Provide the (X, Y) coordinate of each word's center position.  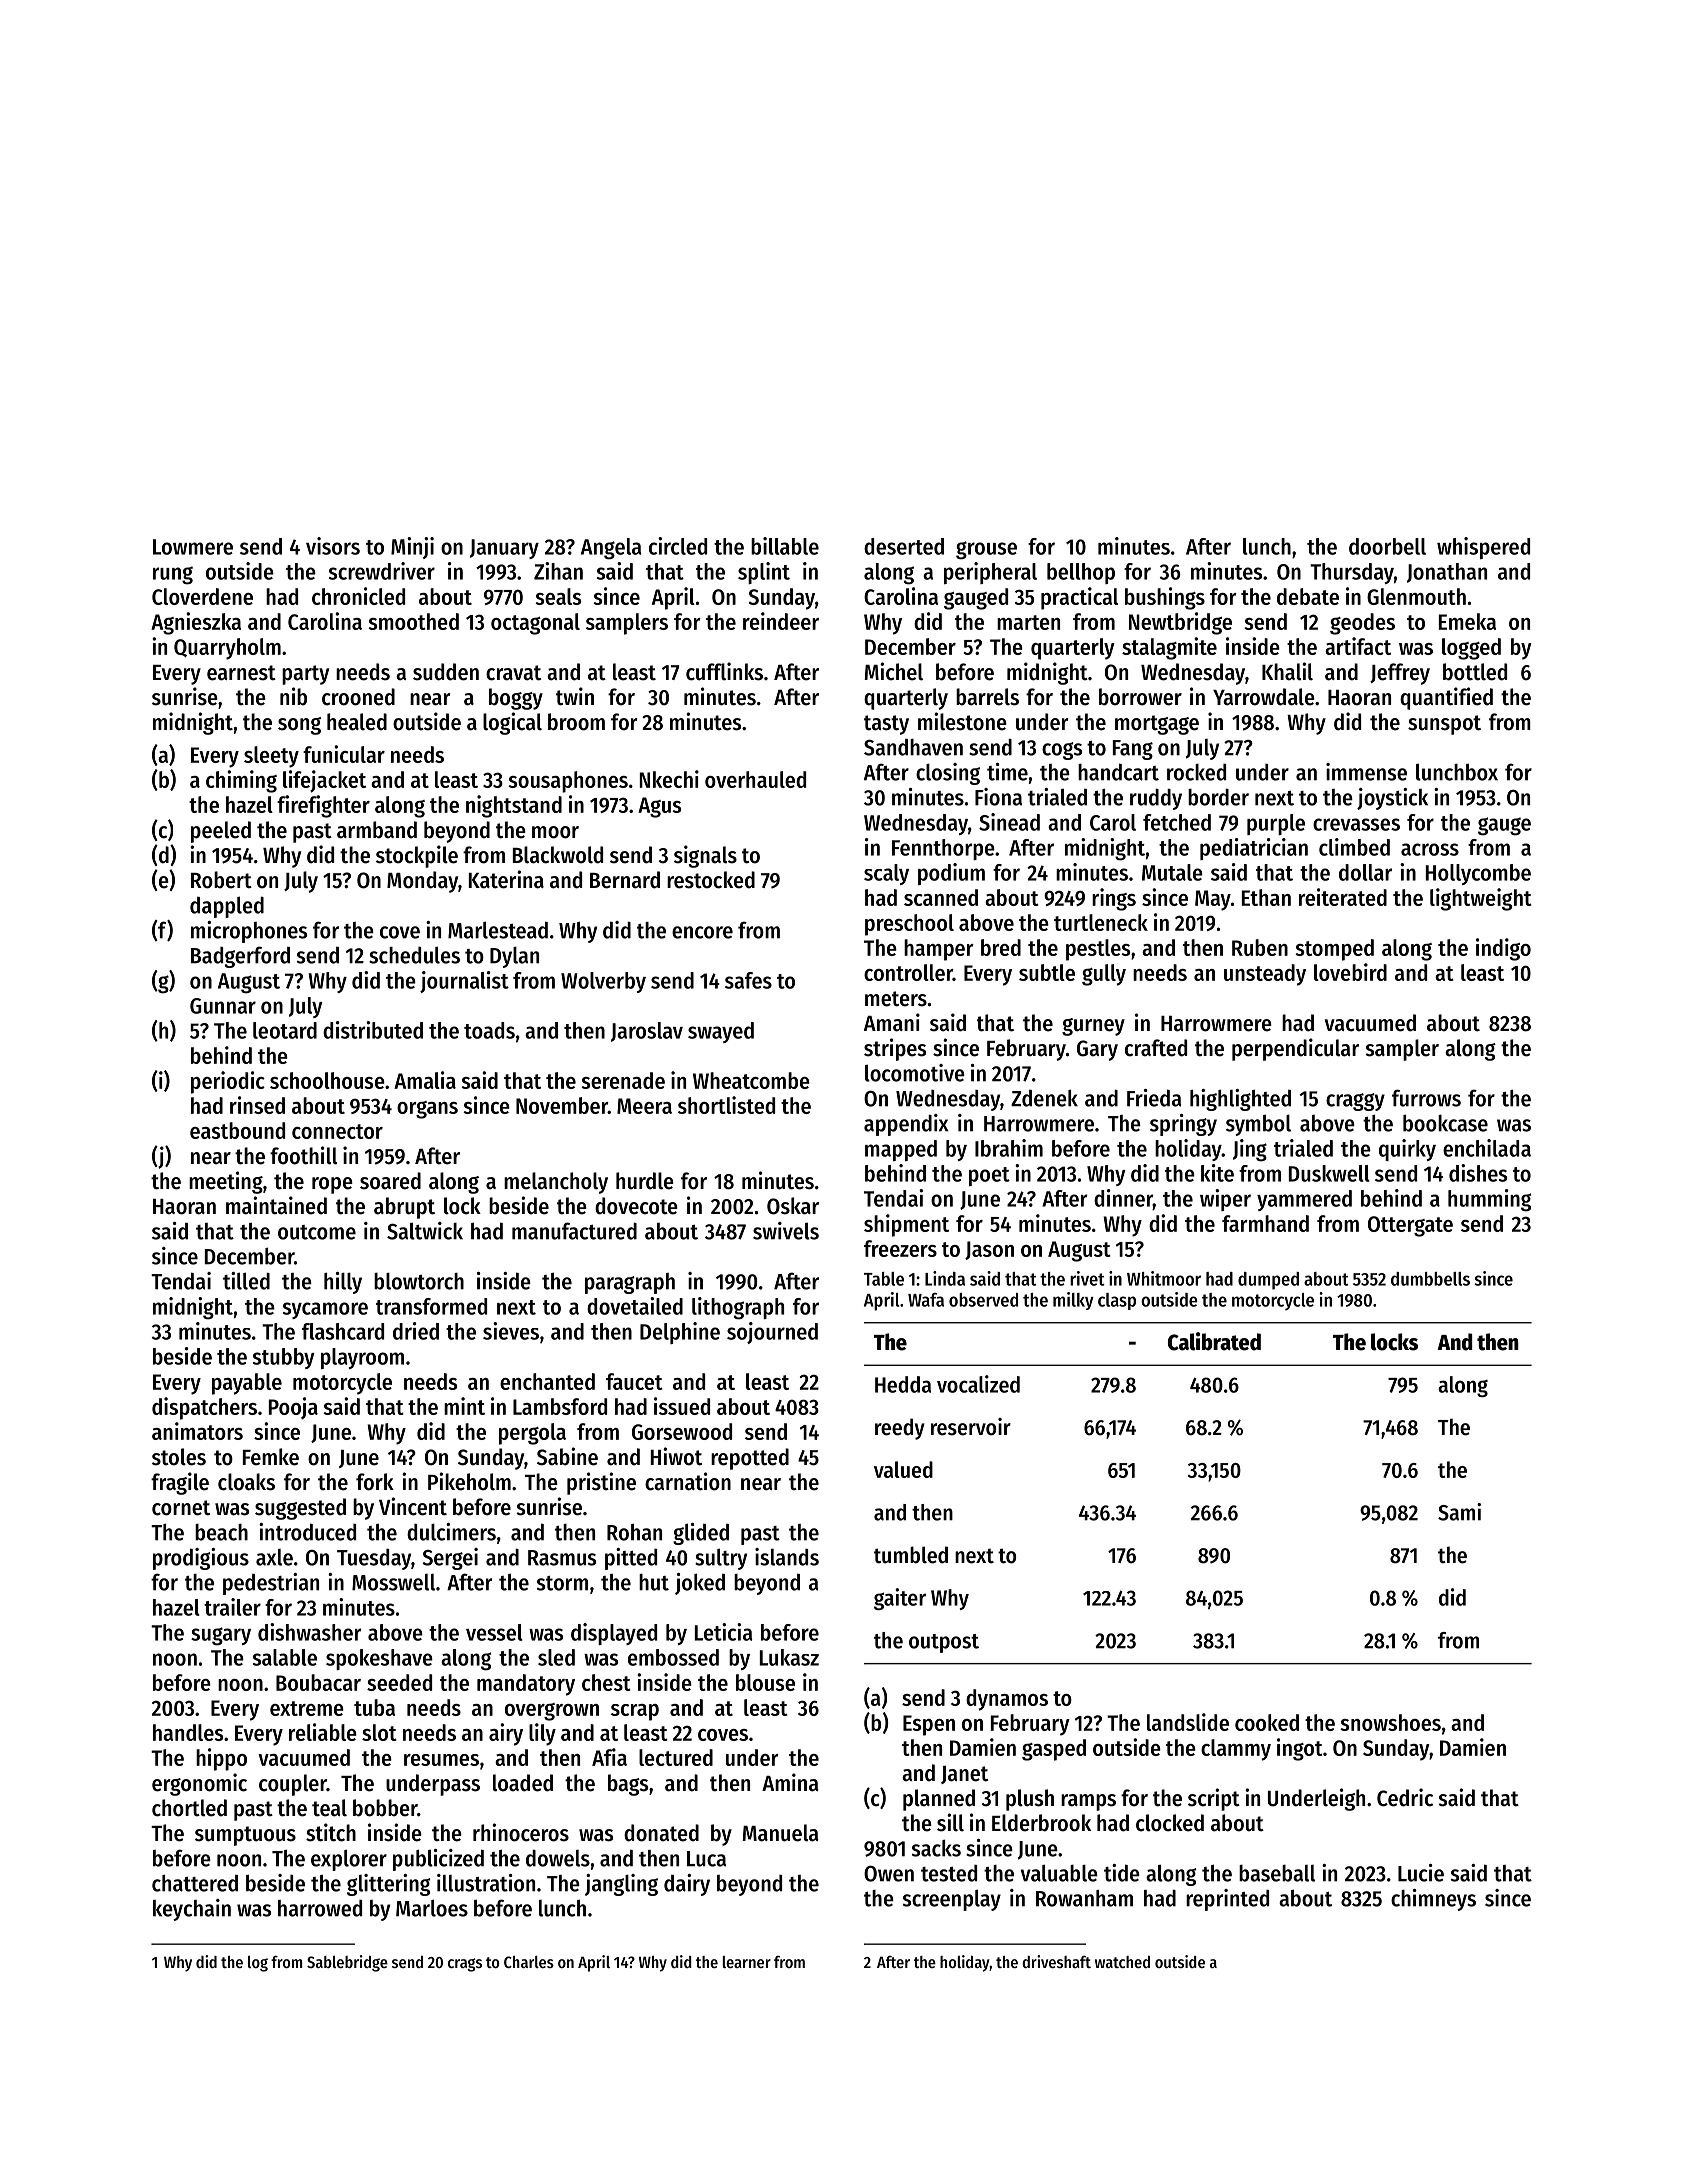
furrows (1426, 1098)
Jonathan (1447, 573)
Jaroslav (647, 1032)
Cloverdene (202, 596)
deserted (904, 546)
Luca (706, 1859)
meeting (226, 1182)
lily (542, 1734)
